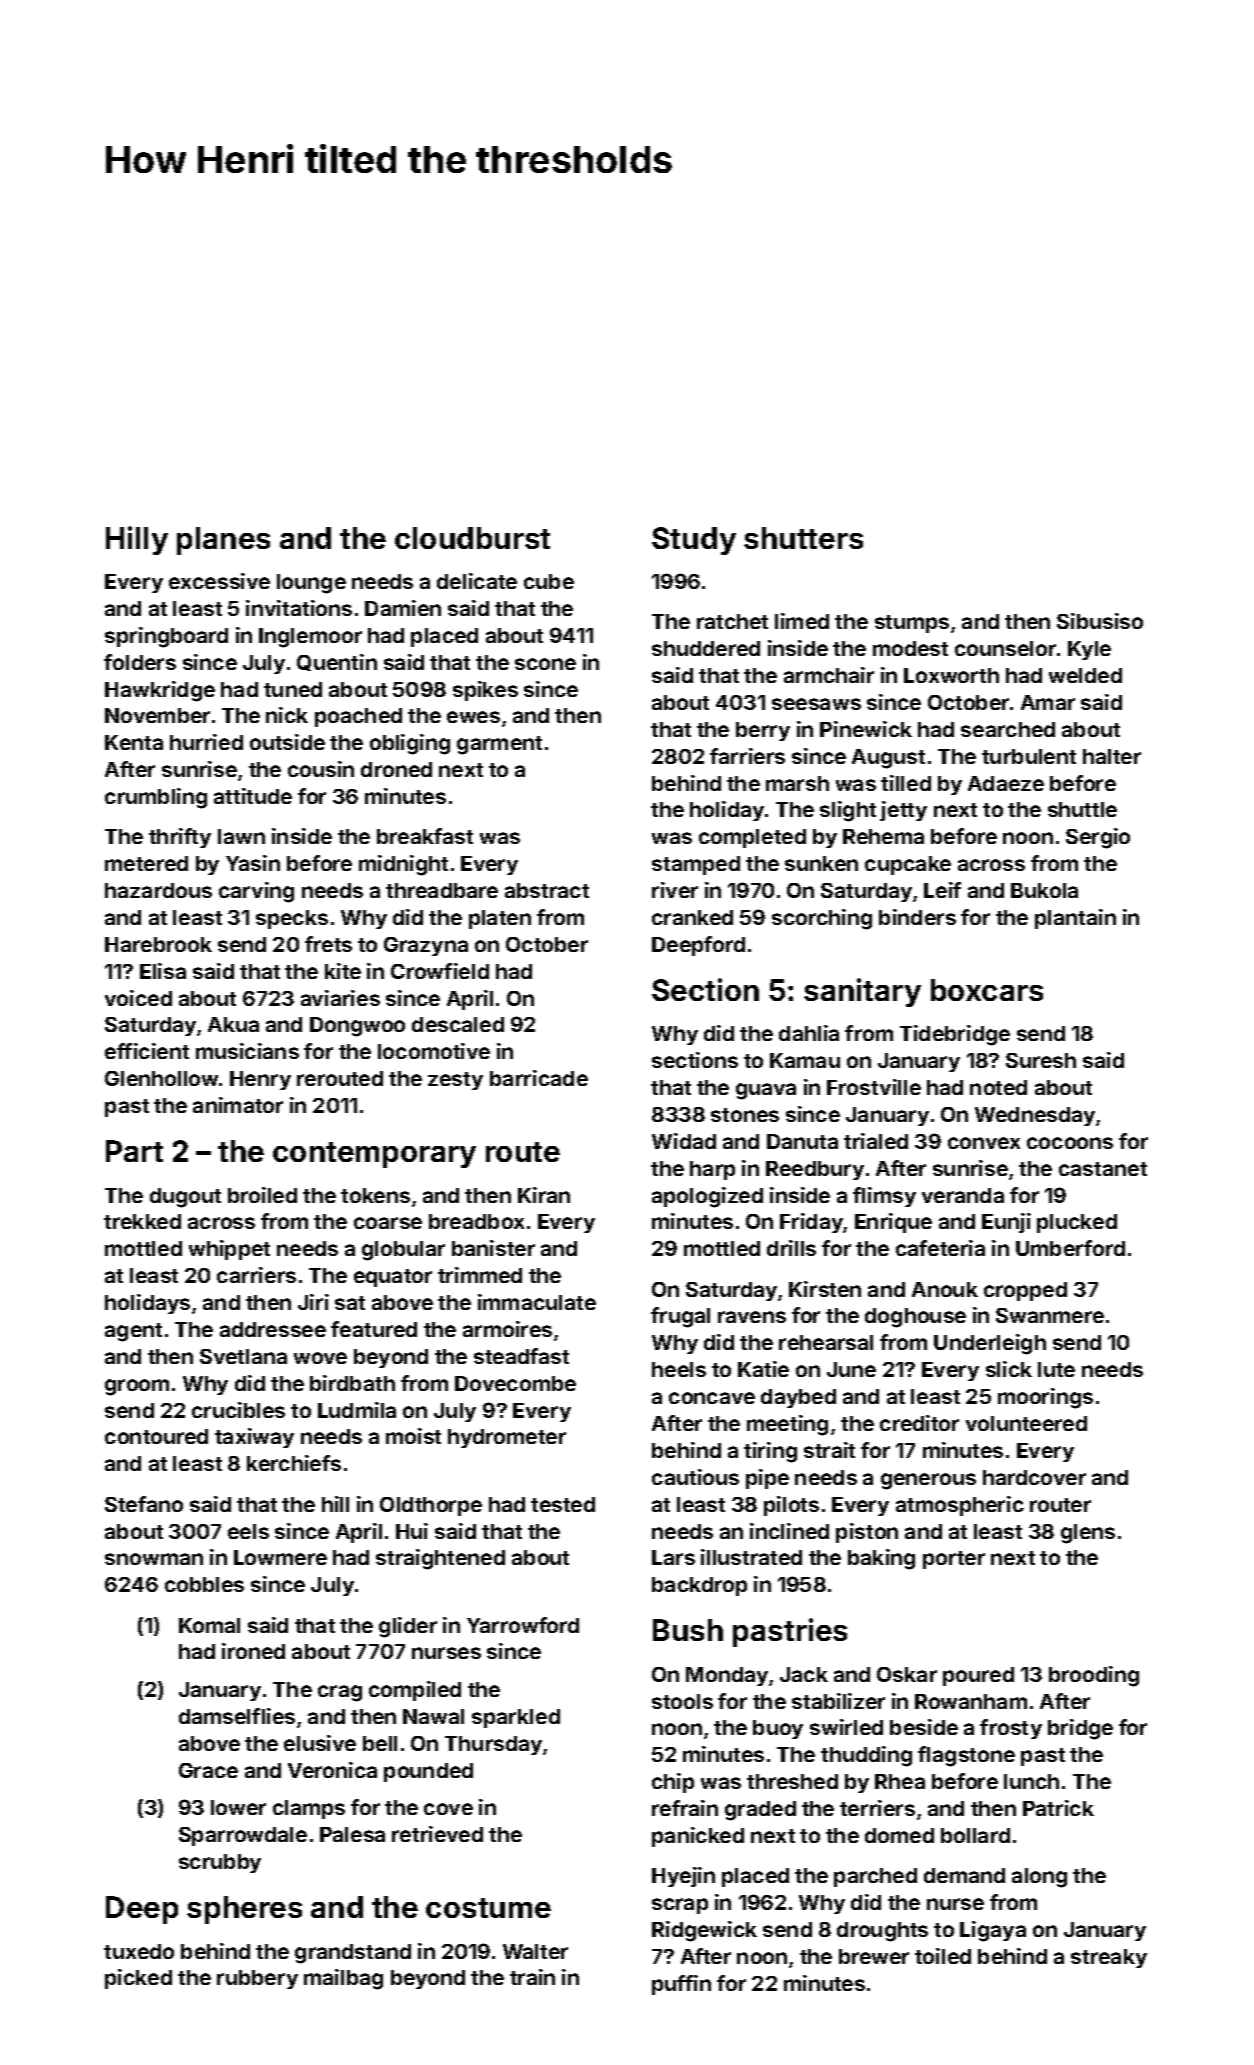 The height and width of the page is (2065, 1254). I want to click on Kiran, so click(544, 1195).
